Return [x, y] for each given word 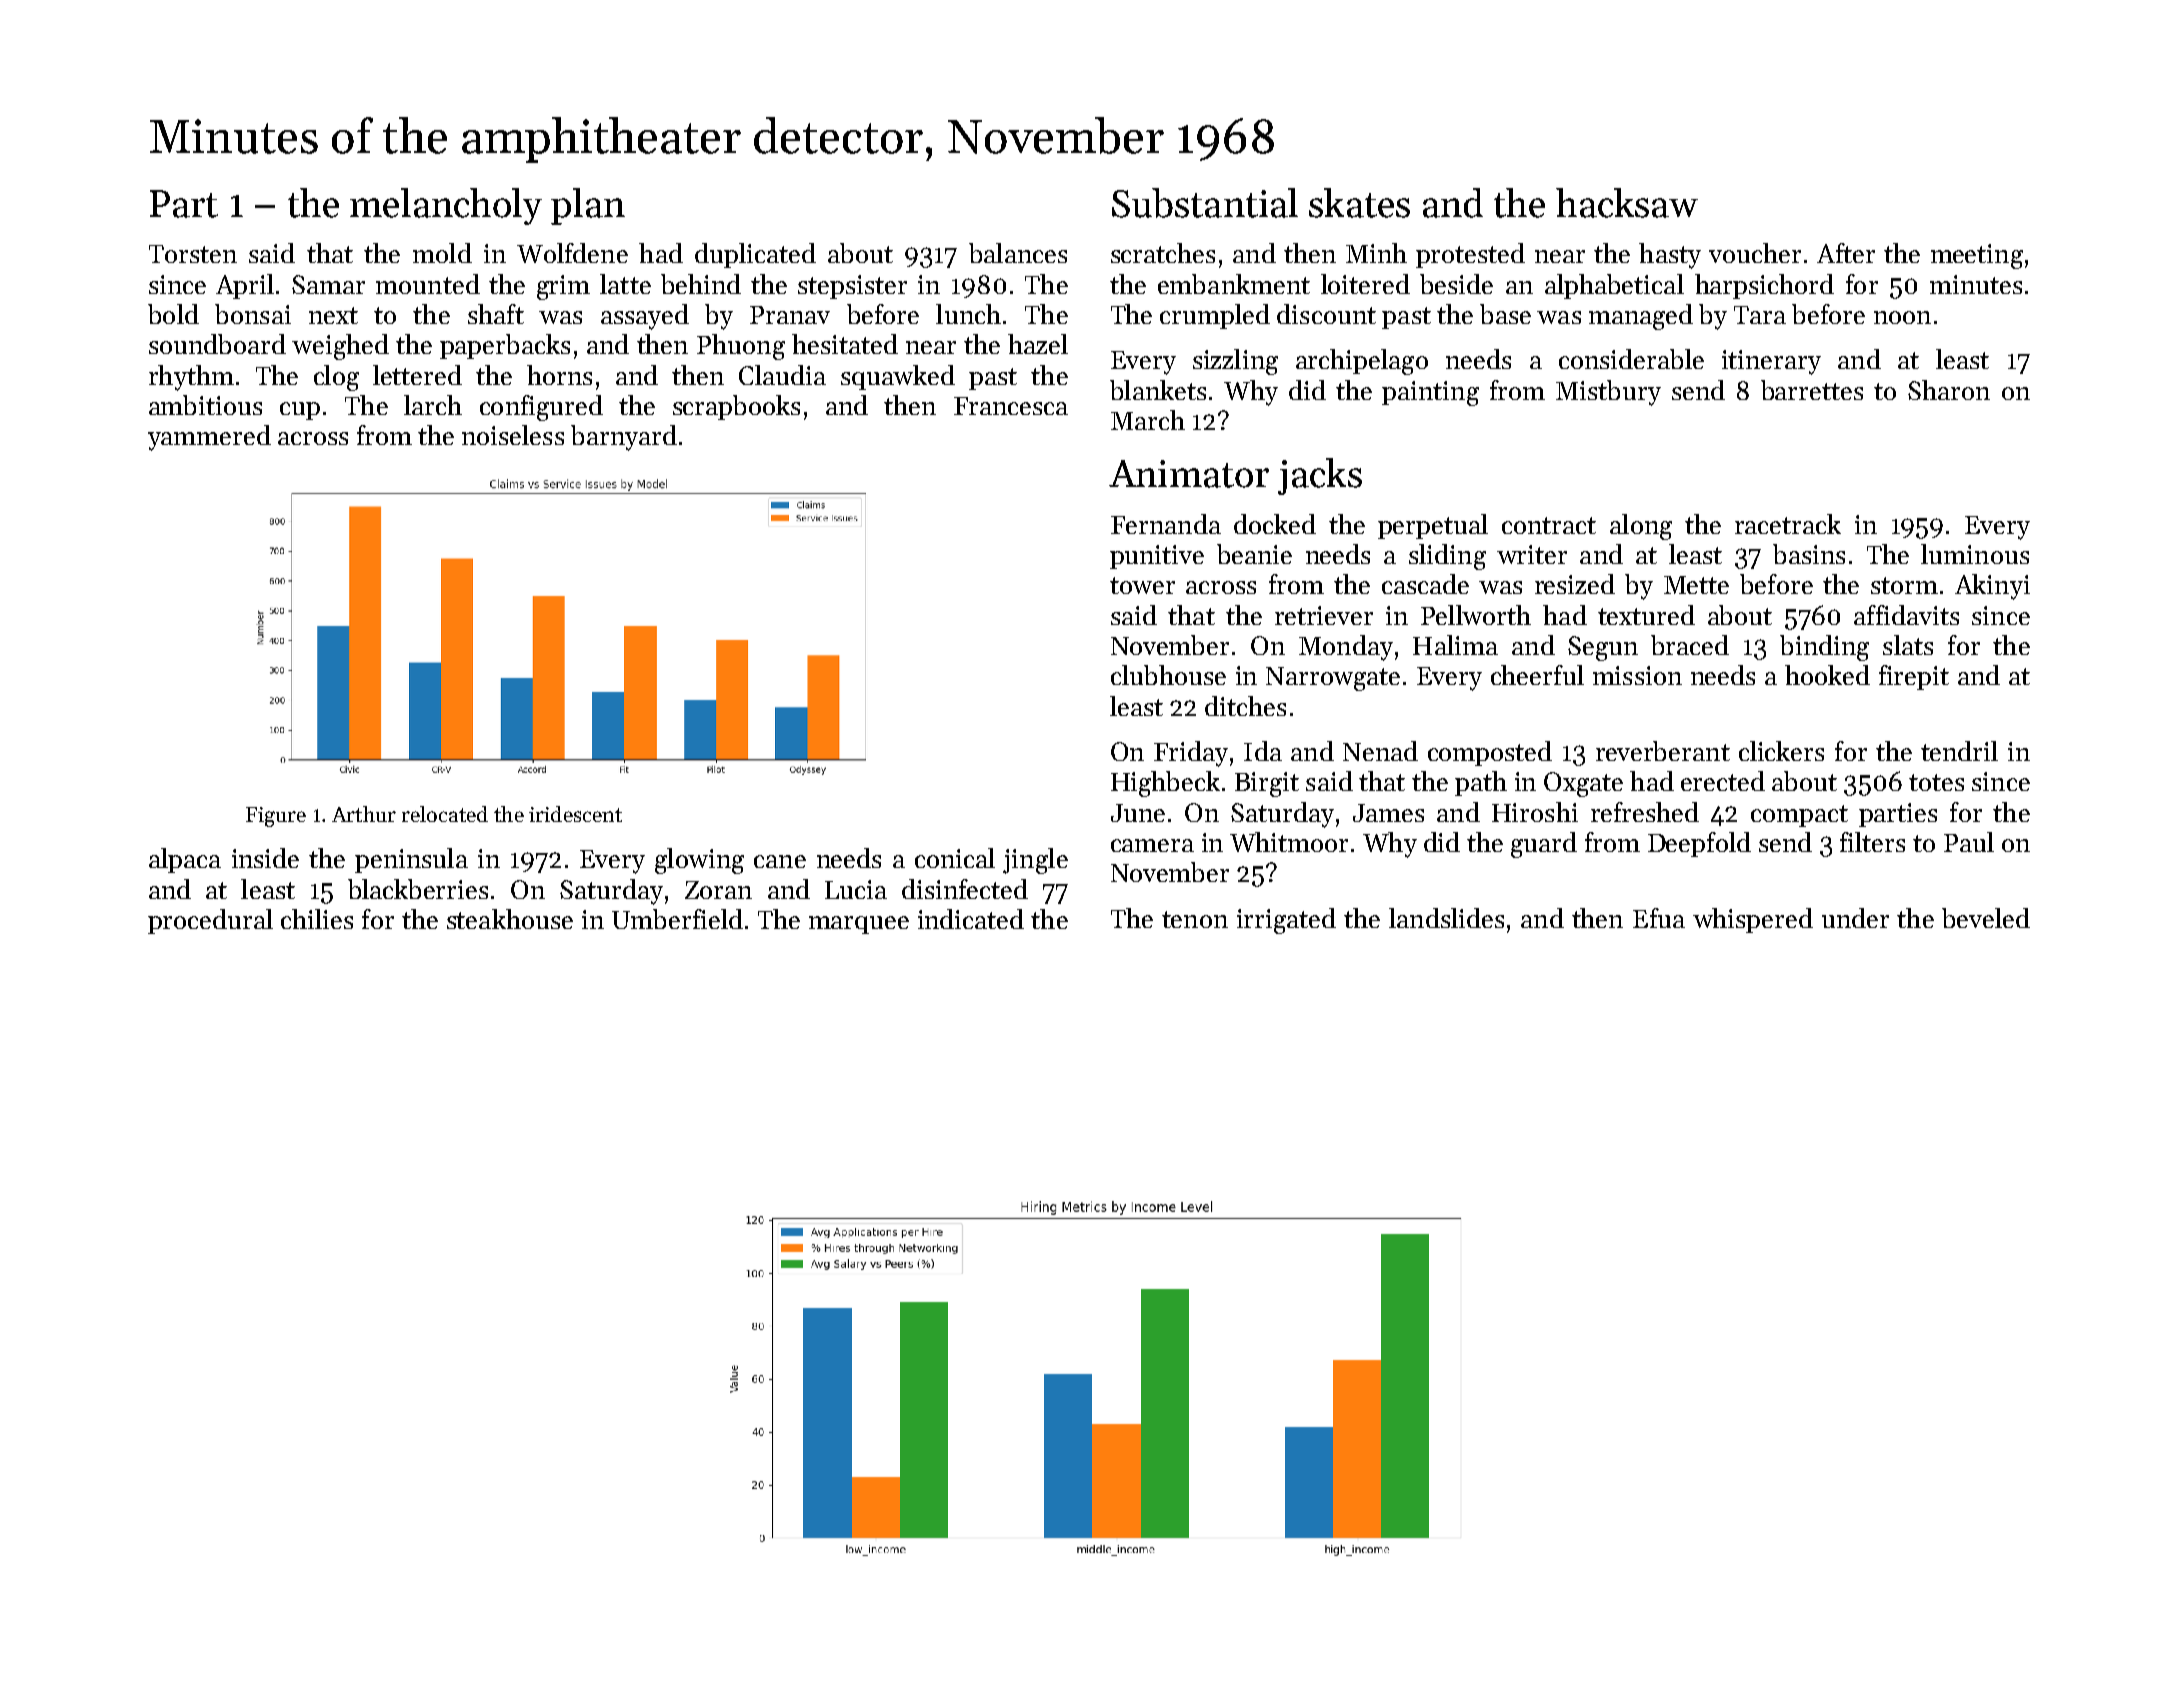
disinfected [965, 889]
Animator [1189, 474]
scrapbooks [736, 407]
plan [588, 206]
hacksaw [1627, 203]
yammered [209, 438]
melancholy [446, 206]
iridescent [575, 814]
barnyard [624, 438]
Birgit [1267, 784]
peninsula [411, 860]
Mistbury [1608, 393]
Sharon [1949, 390]
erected [1723, 781]
